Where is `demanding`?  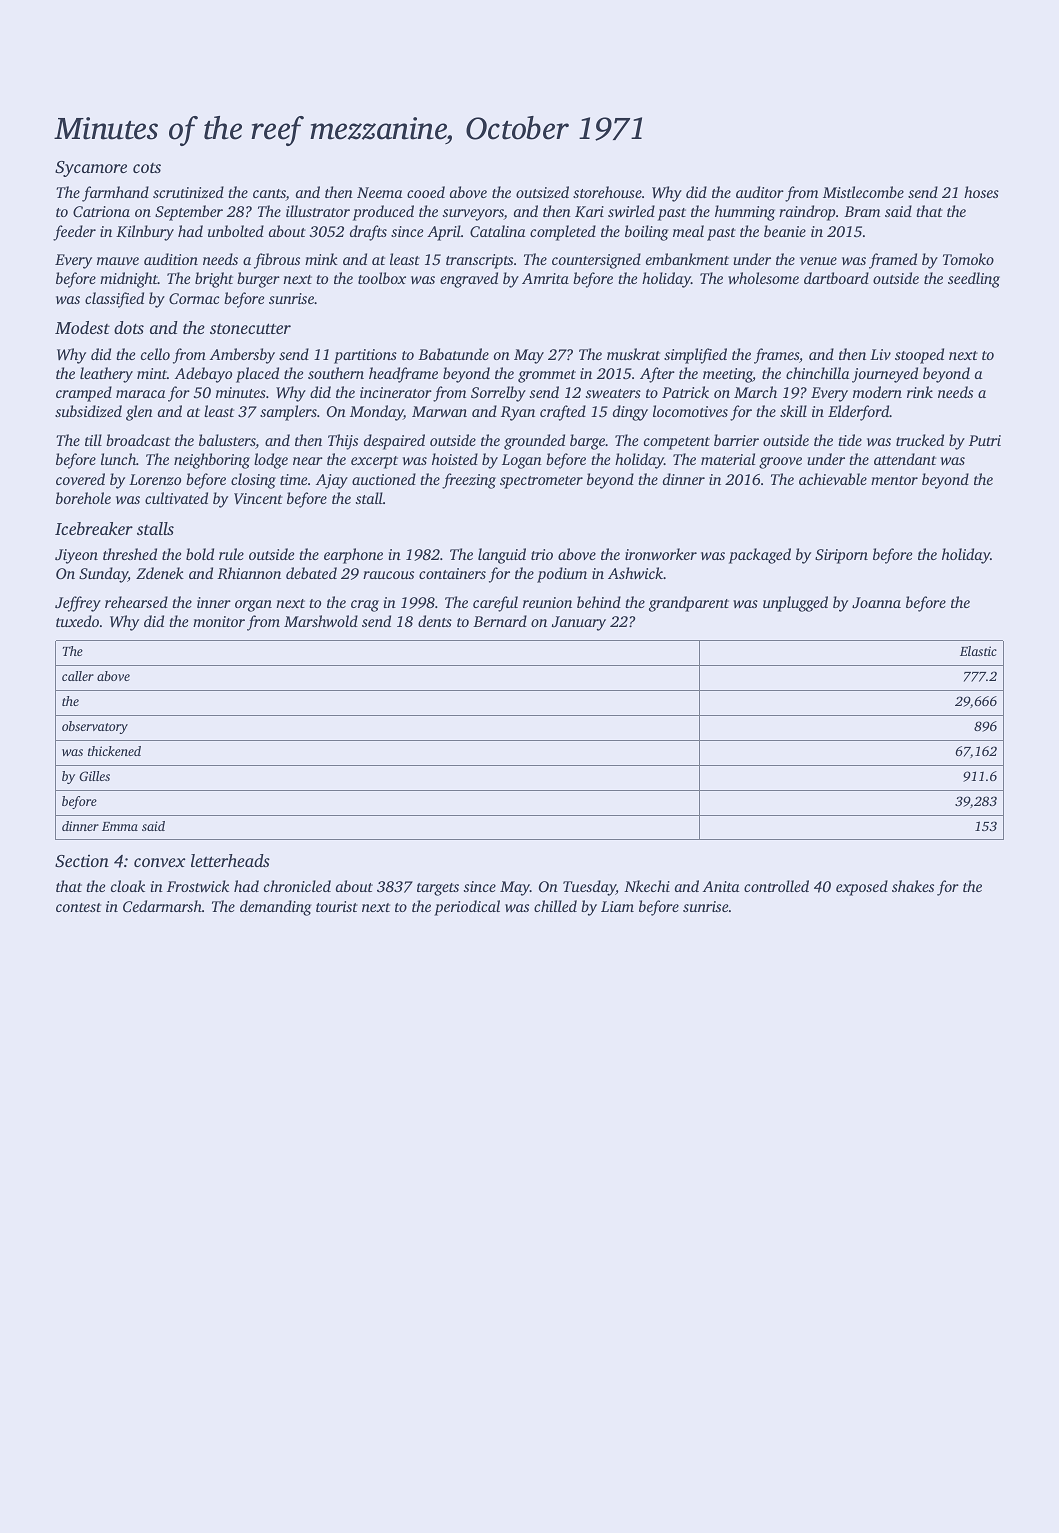
demanding is located at coordinates (275, 908).
